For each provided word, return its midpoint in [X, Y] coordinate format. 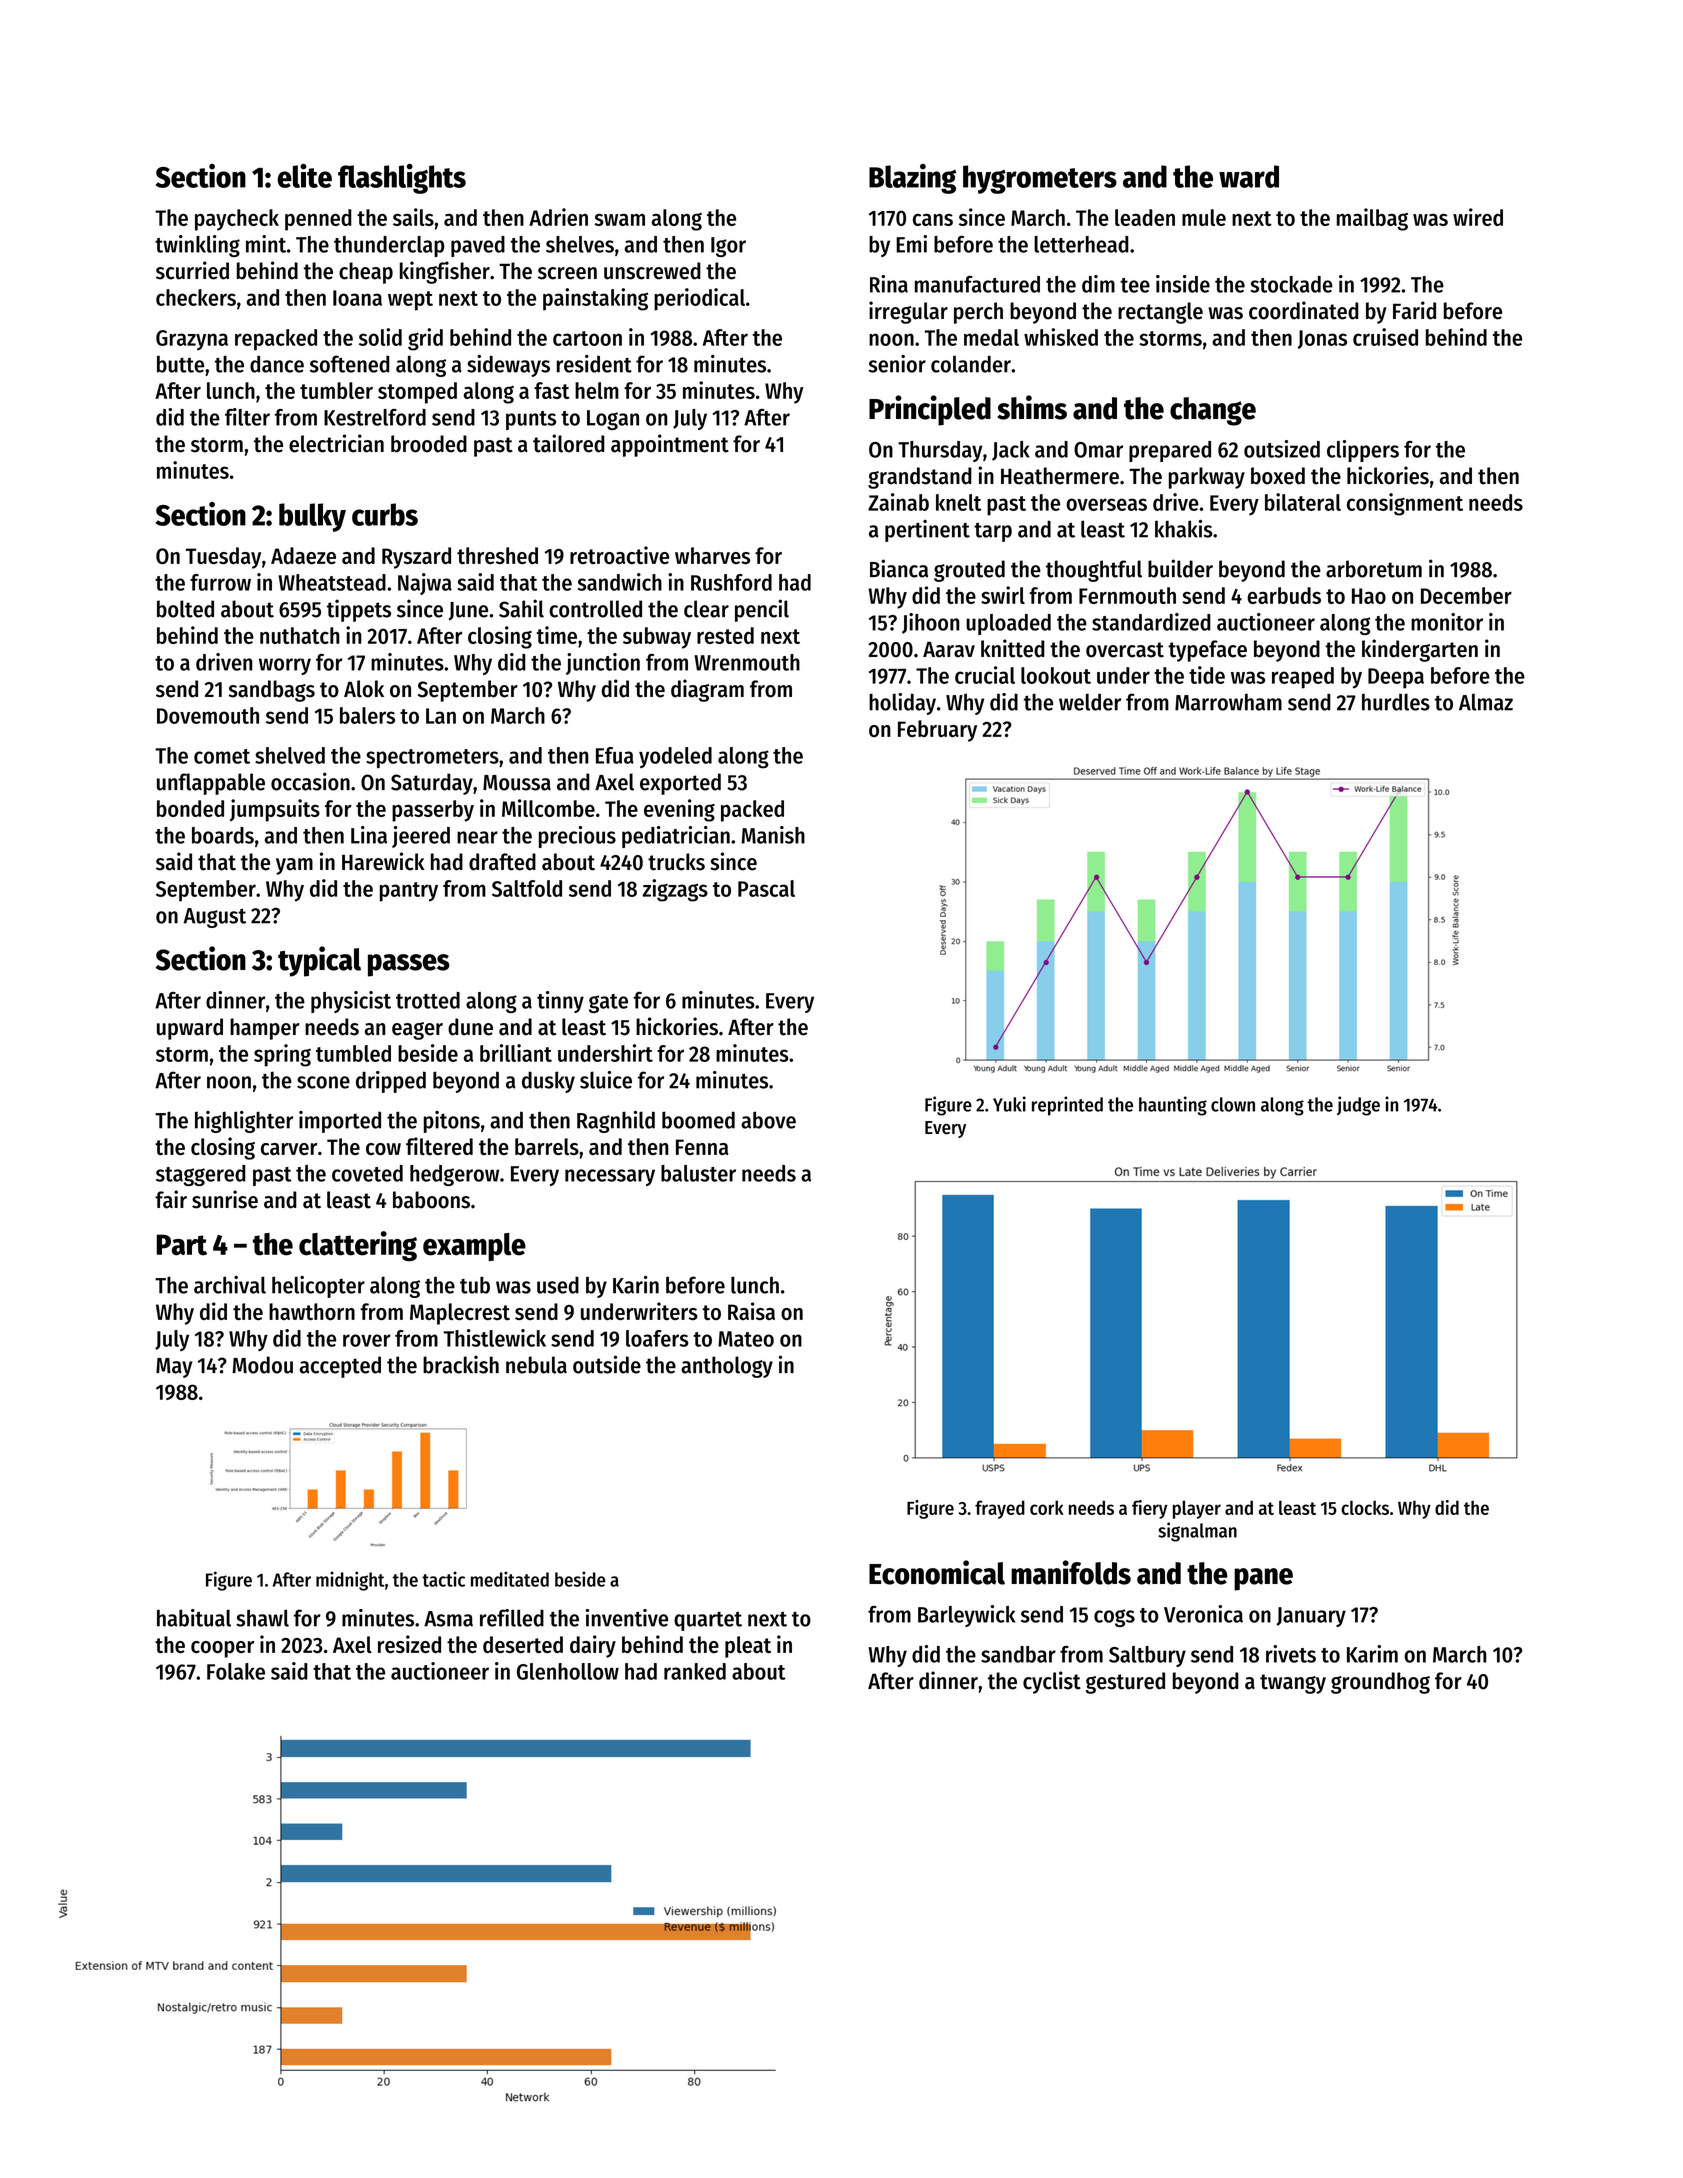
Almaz [1486, 702]
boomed [698, 1120]
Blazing [912, 179]
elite [304, 176]
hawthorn [312, 1311]
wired [1478, 217]
